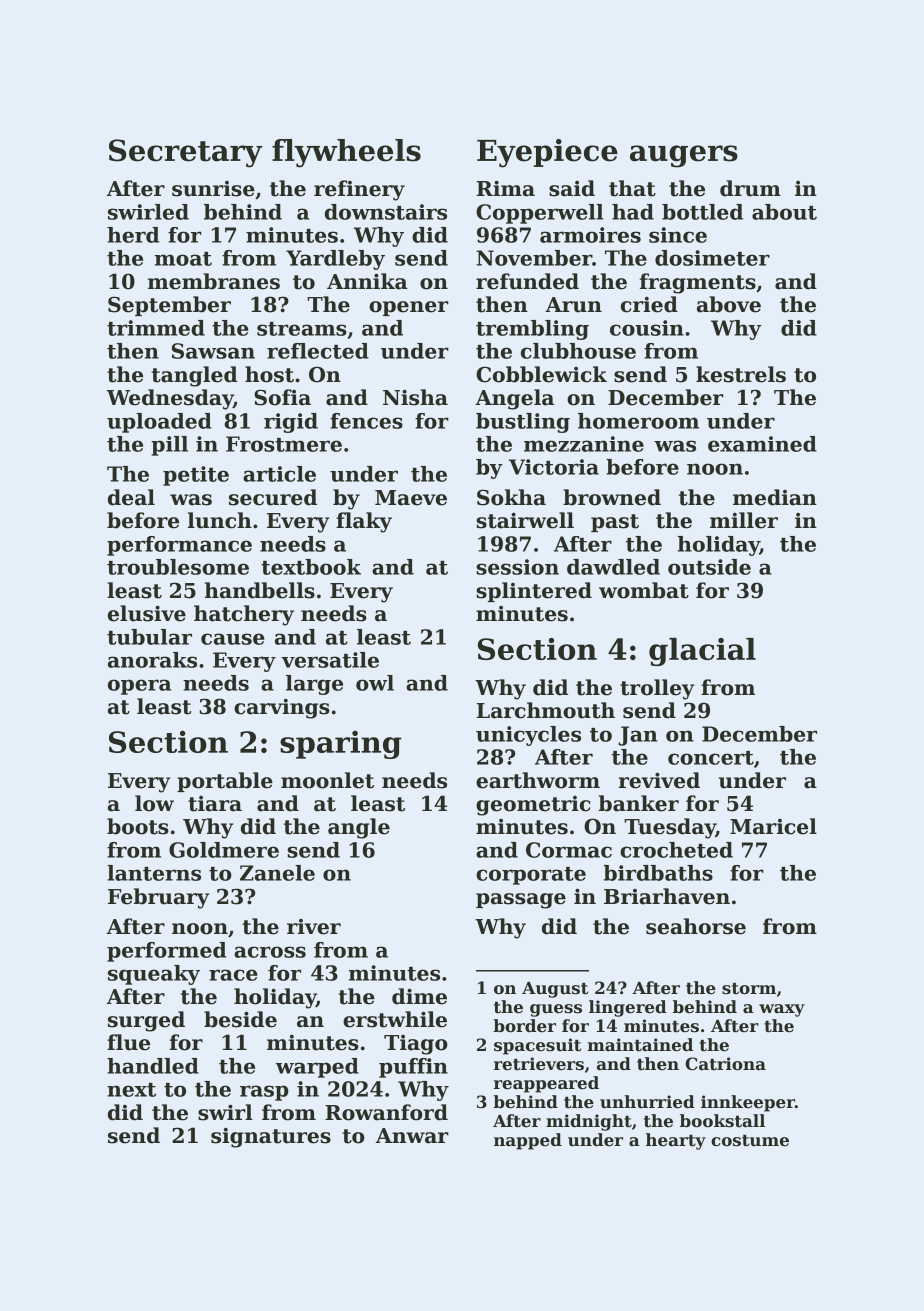 The height and width of the screenshot is (1311, 924). I want to click on glacial, so click(702, 652).
